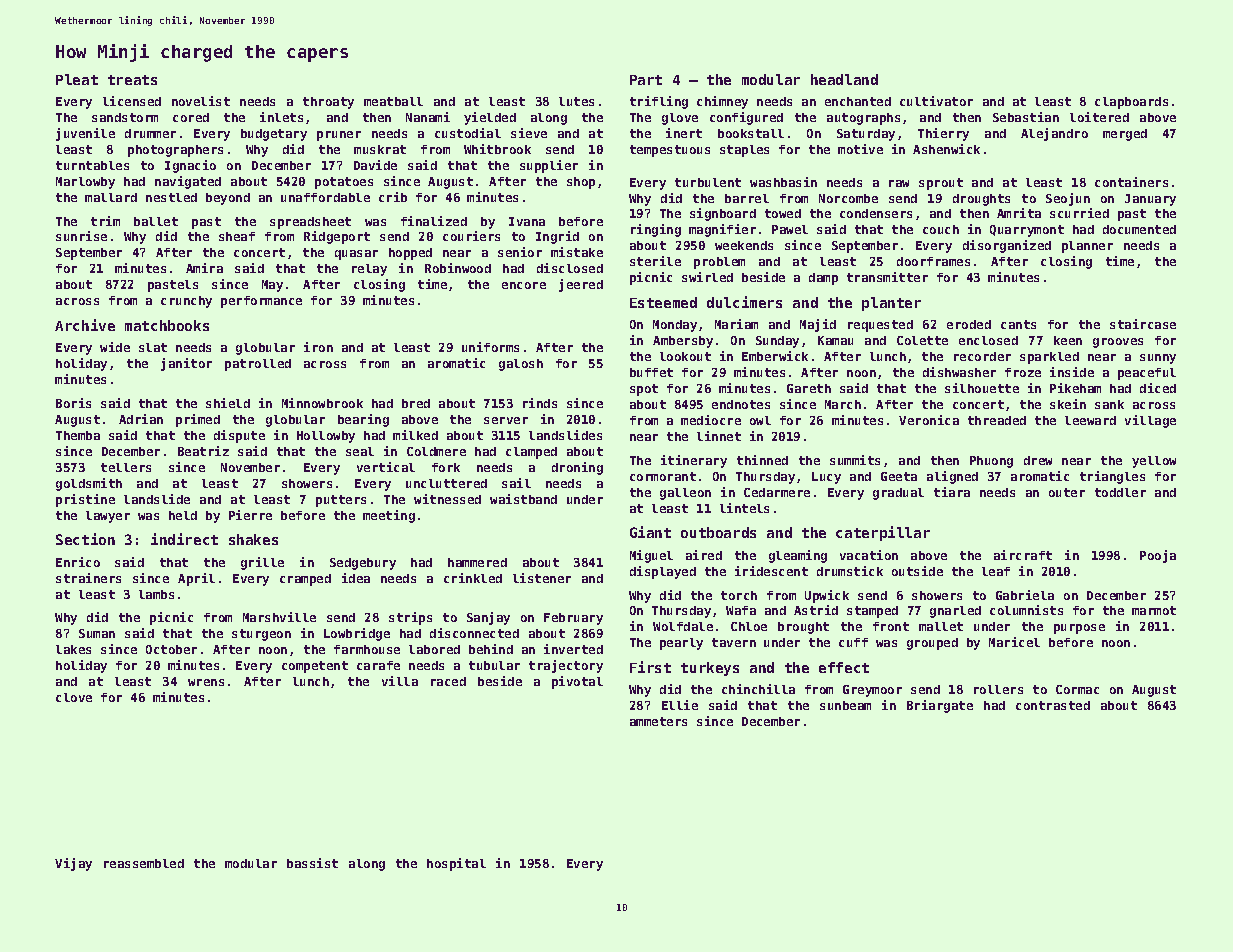 The image size is (1233, 952). Describe the element at coordinates (156, 594) in the screenshot. I see `lambs` at that location.
